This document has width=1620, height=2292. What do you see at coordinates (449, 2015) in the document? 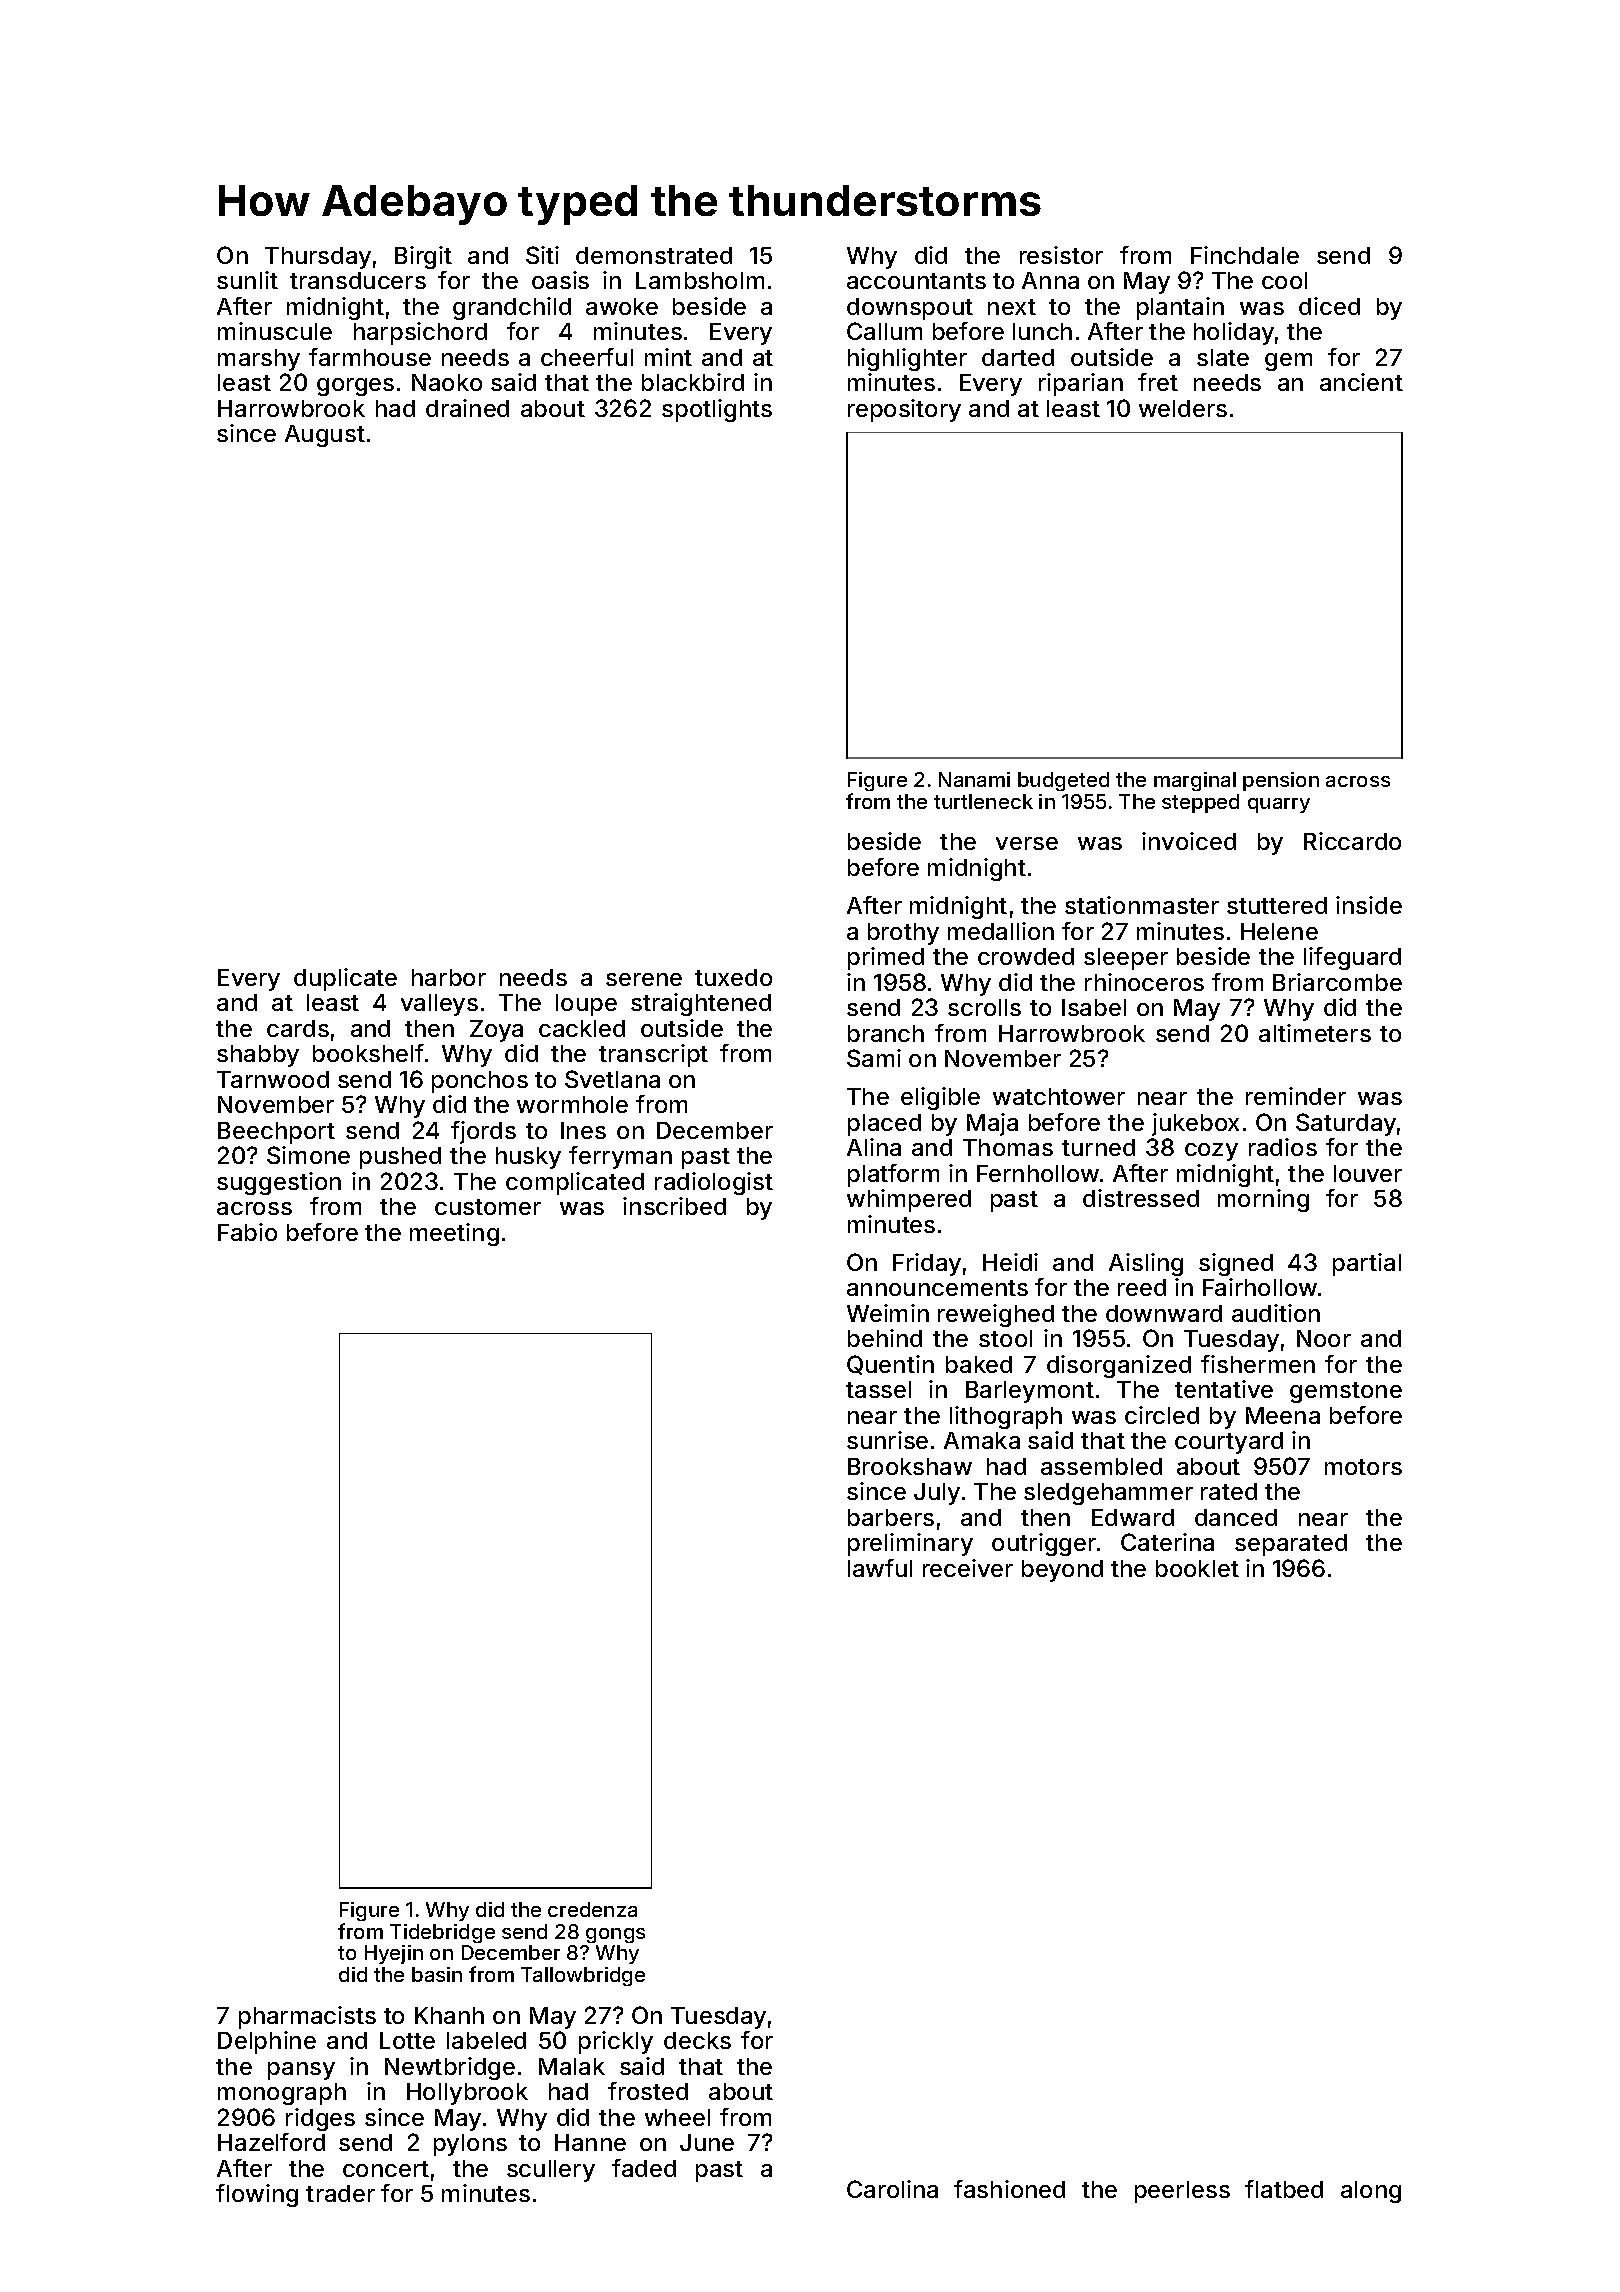
I see `Khanh` at bounding box center [449, 2015].
